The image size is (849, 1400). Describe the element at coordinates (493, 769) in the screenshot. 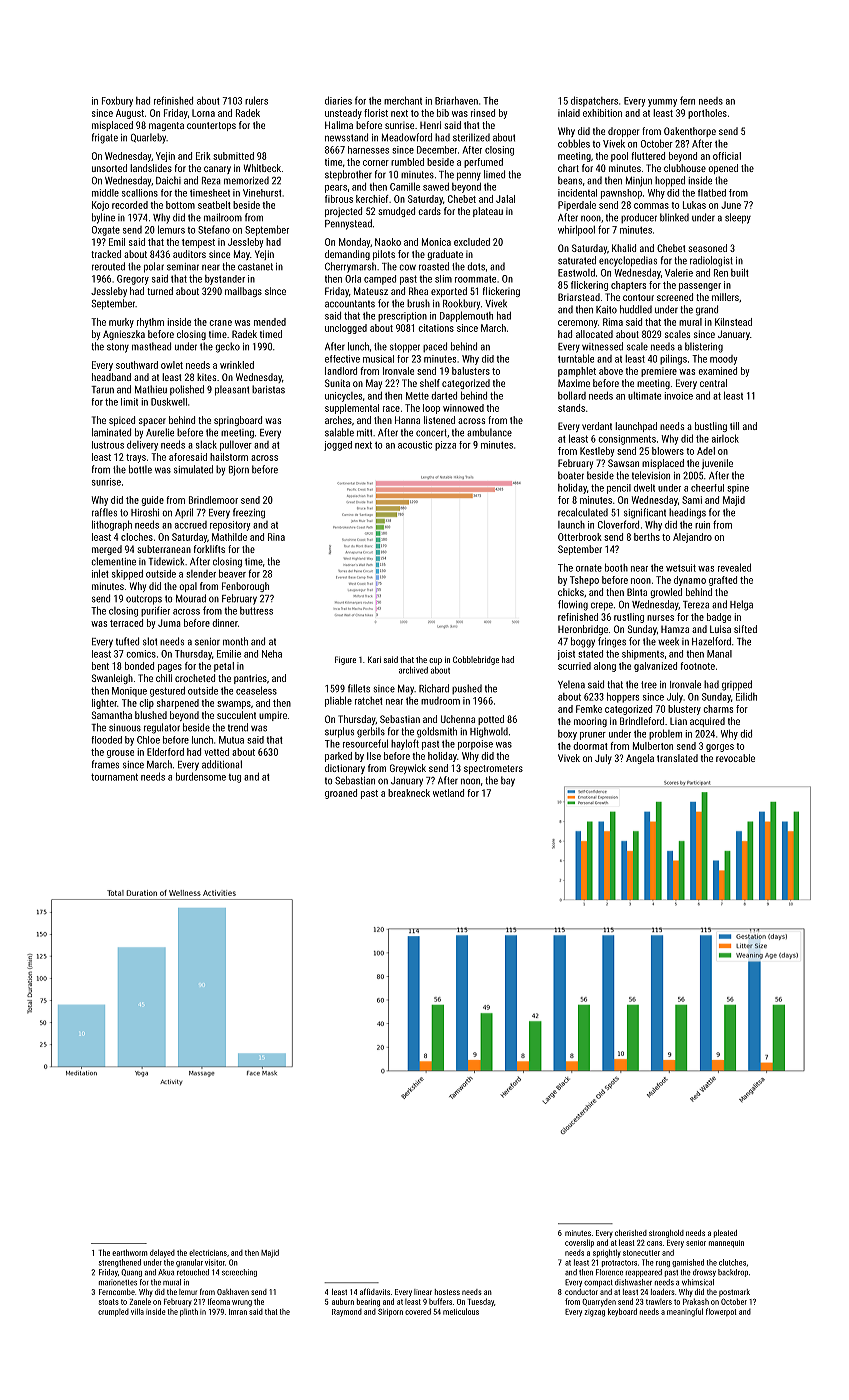

I see `spectrometers` at that location.
